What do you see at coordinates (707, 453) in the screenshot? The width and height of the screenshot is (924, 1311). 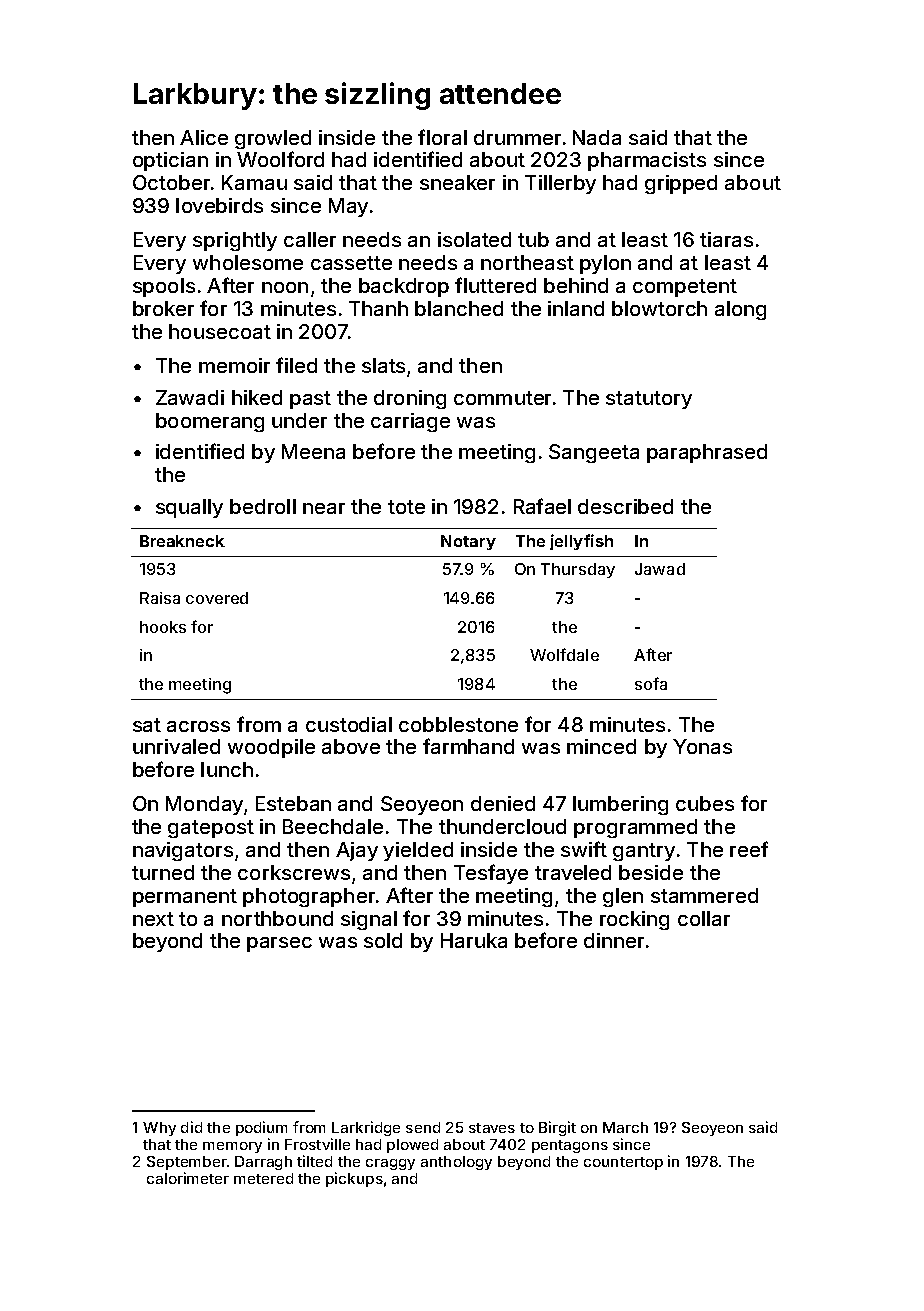 I see `paraphrased` at bounding box center [707, 453].
